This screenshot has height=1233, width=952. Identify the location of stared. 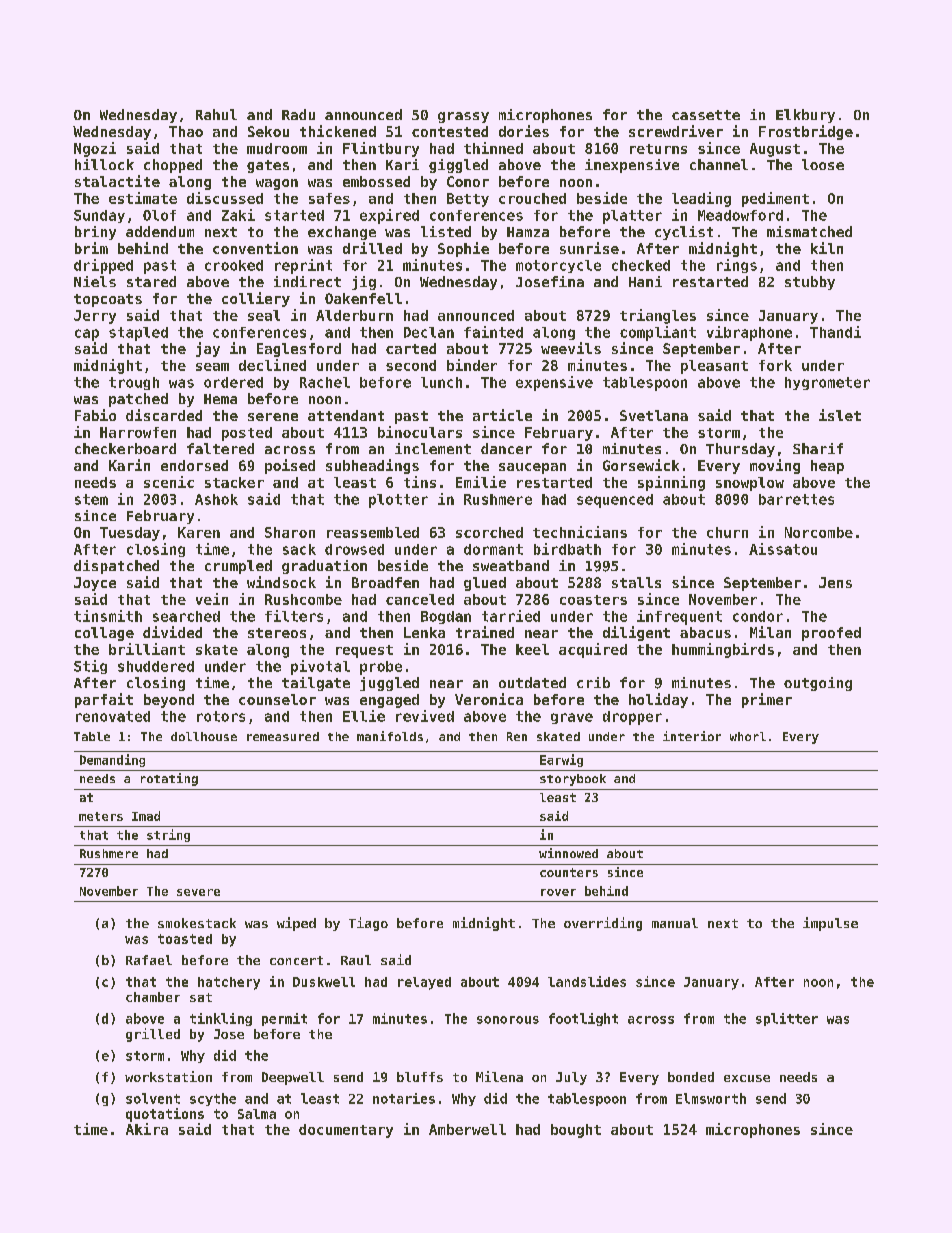
(151, 281).
